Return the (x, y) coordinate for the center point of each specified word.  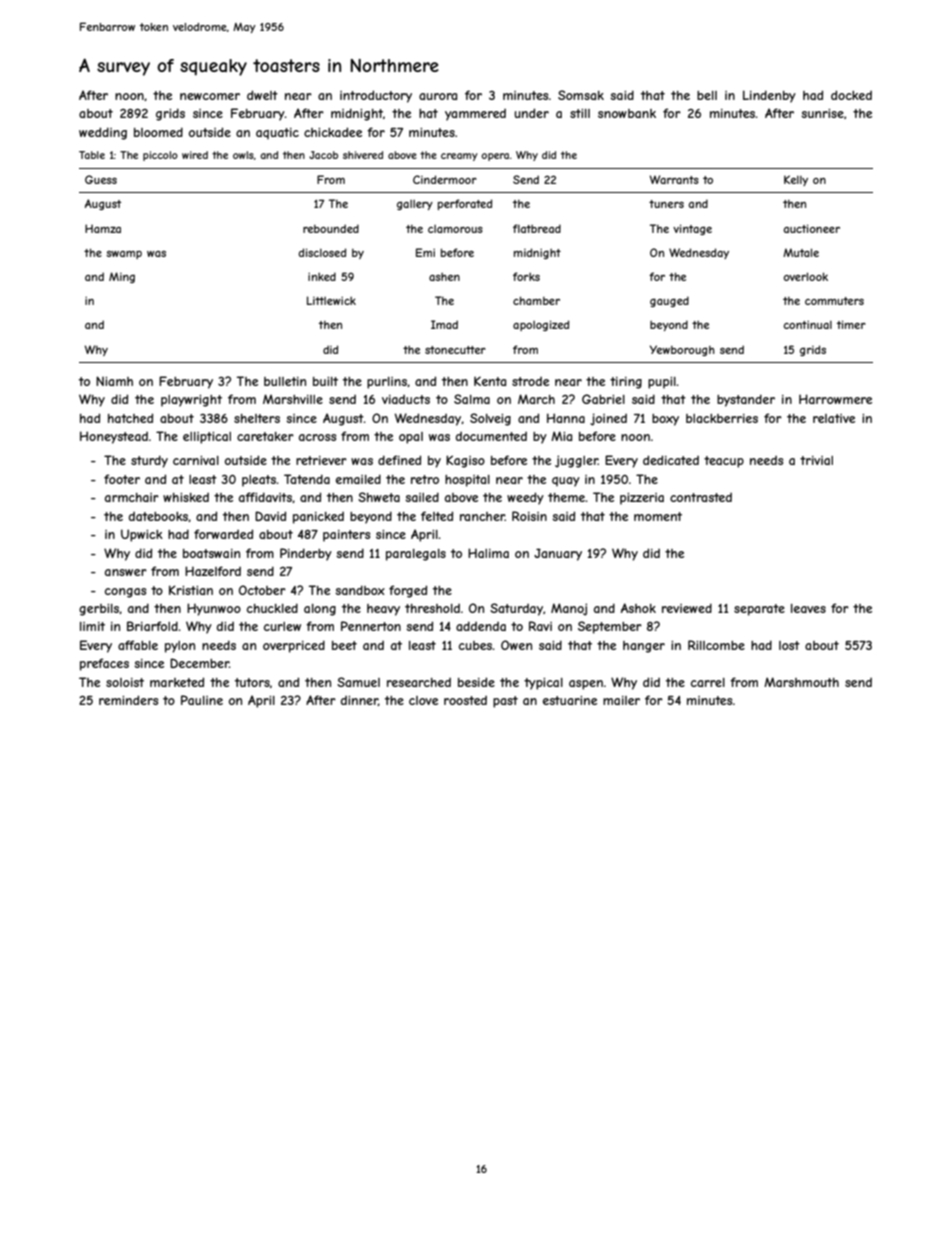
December (199, 663)
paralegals (416, 555)
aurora (438, 96)
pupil (662, 383)
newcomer (210, 96)
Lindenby (769, 96)
